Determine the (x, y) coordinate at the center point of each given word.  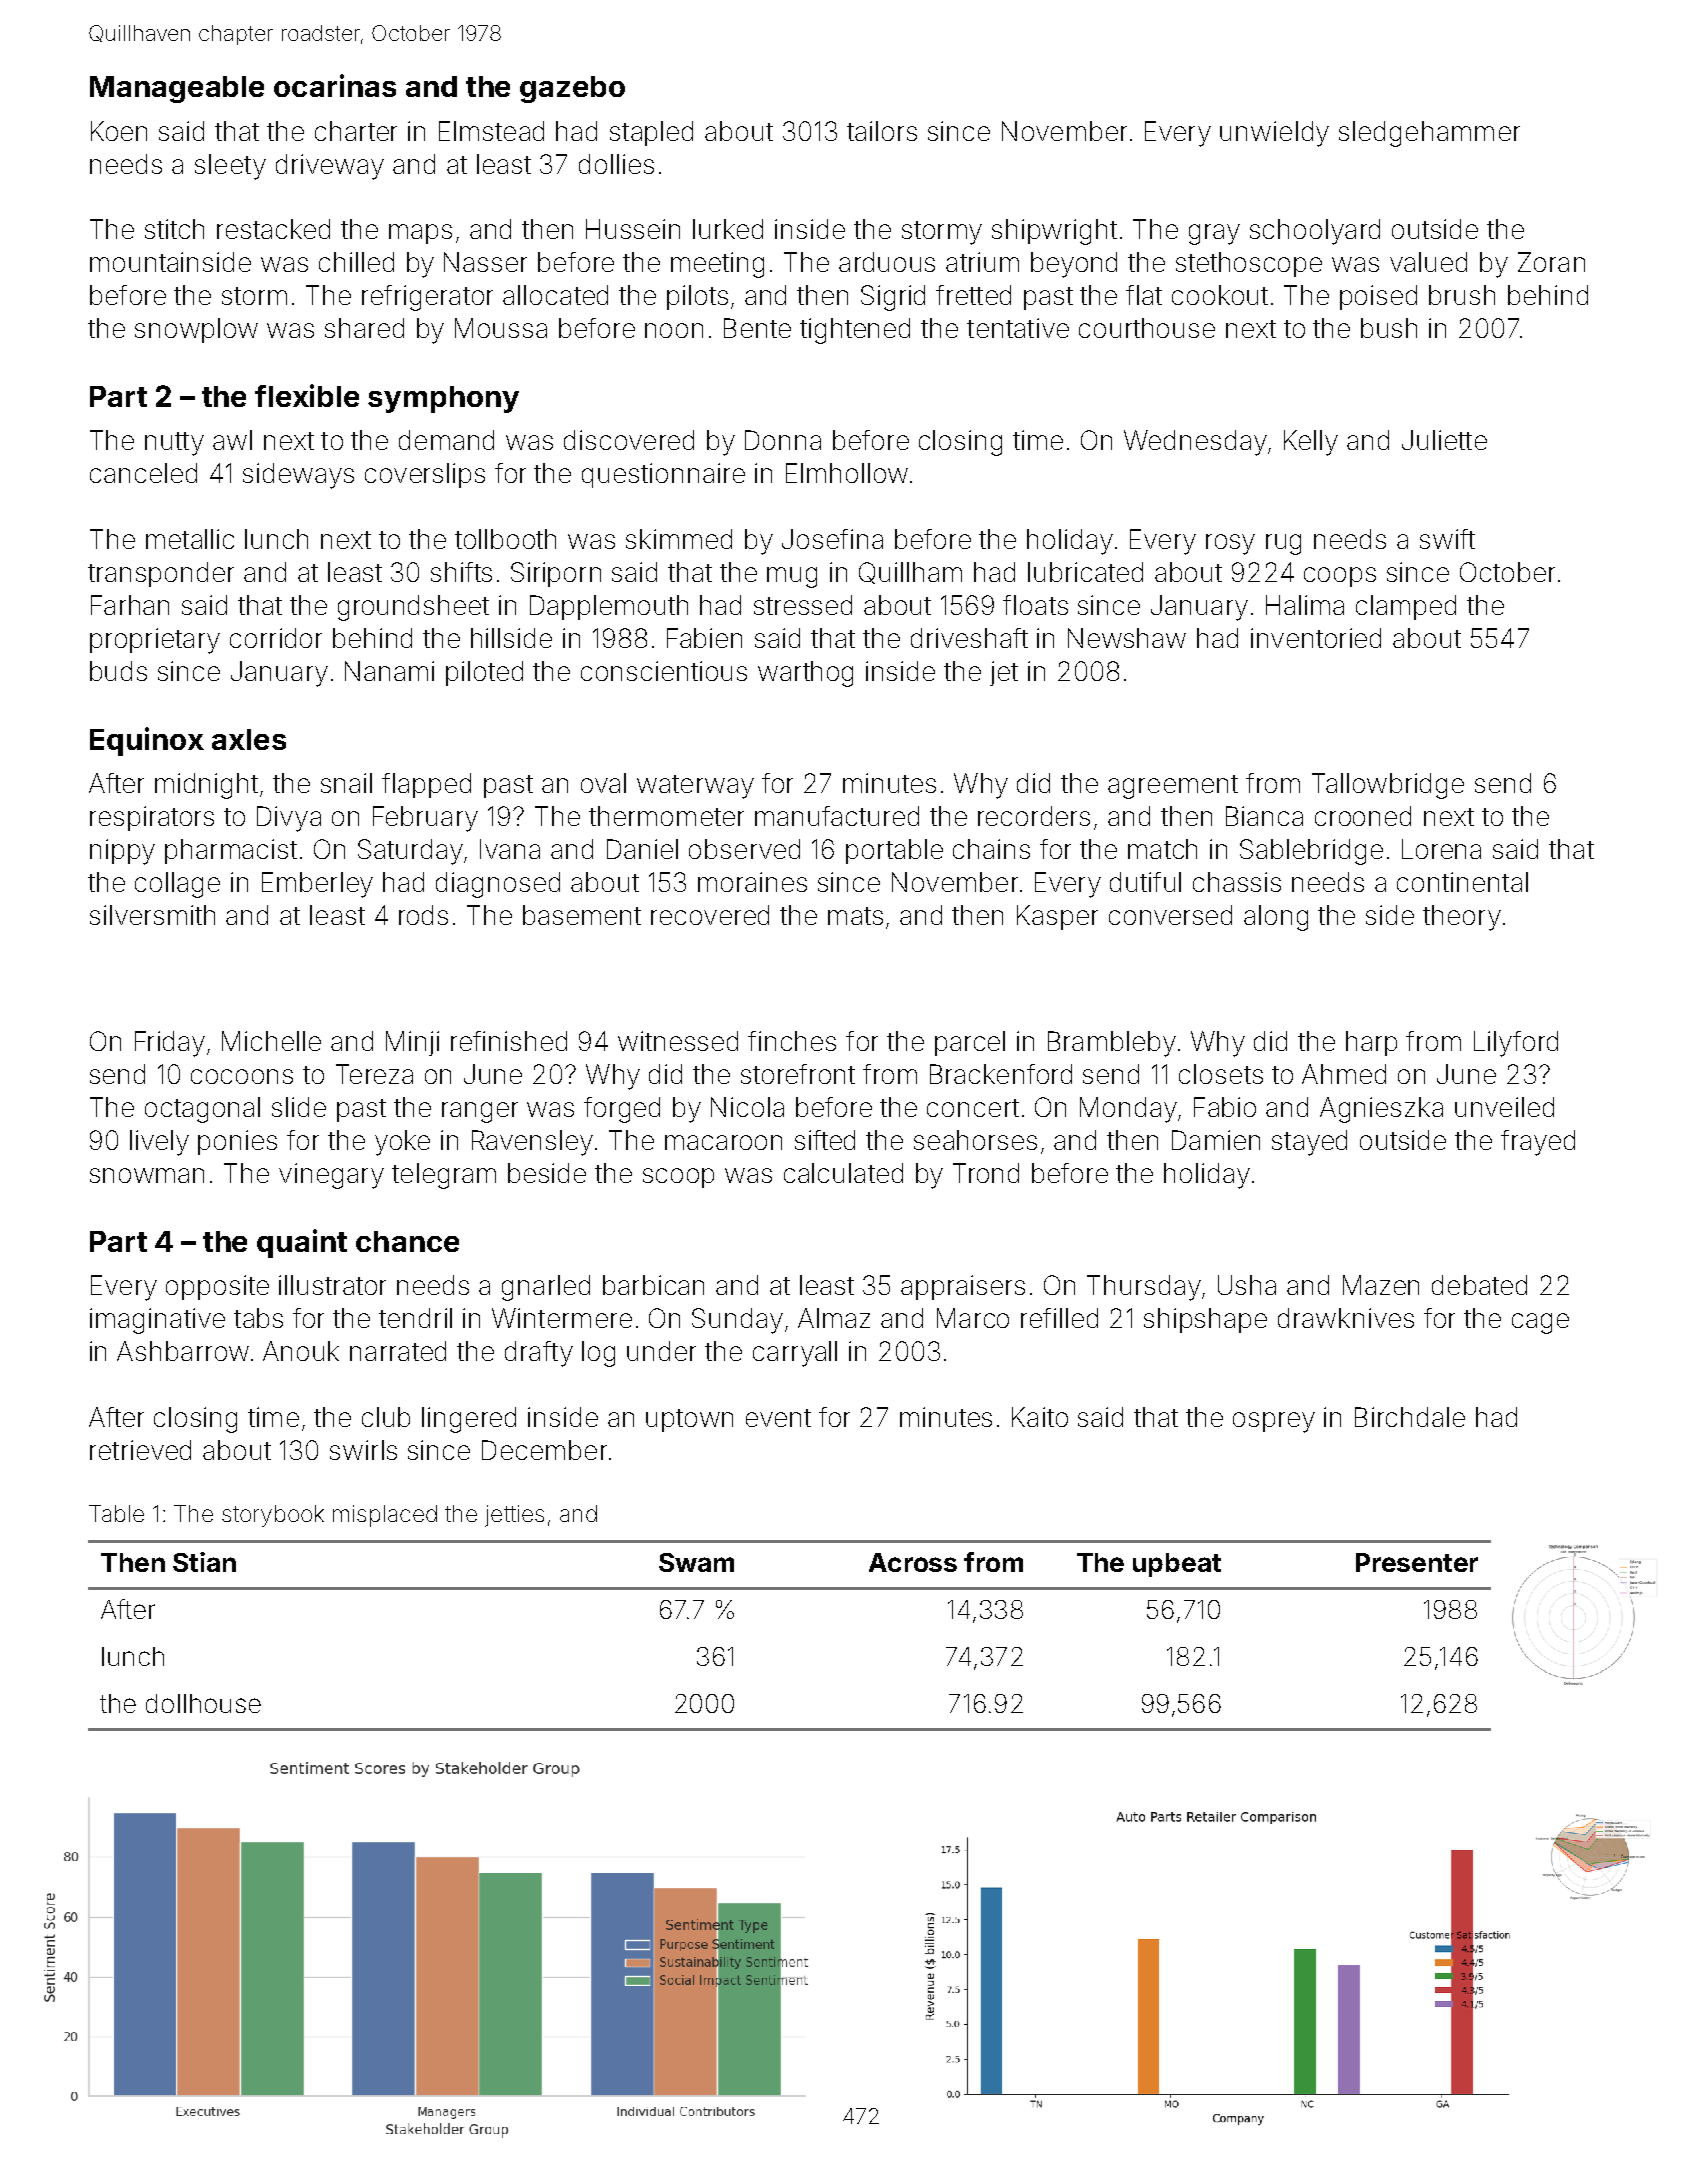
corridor (276, 638)
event (778, 1418)
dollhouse (203, 1703)
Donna (783, 440)
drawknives (1346, 1318)
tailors (882, 131)
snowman (147, 1175)
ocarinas (335, 85)
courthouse (1147, 328)
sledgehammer (1429, 134)
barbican (653, 1285)
